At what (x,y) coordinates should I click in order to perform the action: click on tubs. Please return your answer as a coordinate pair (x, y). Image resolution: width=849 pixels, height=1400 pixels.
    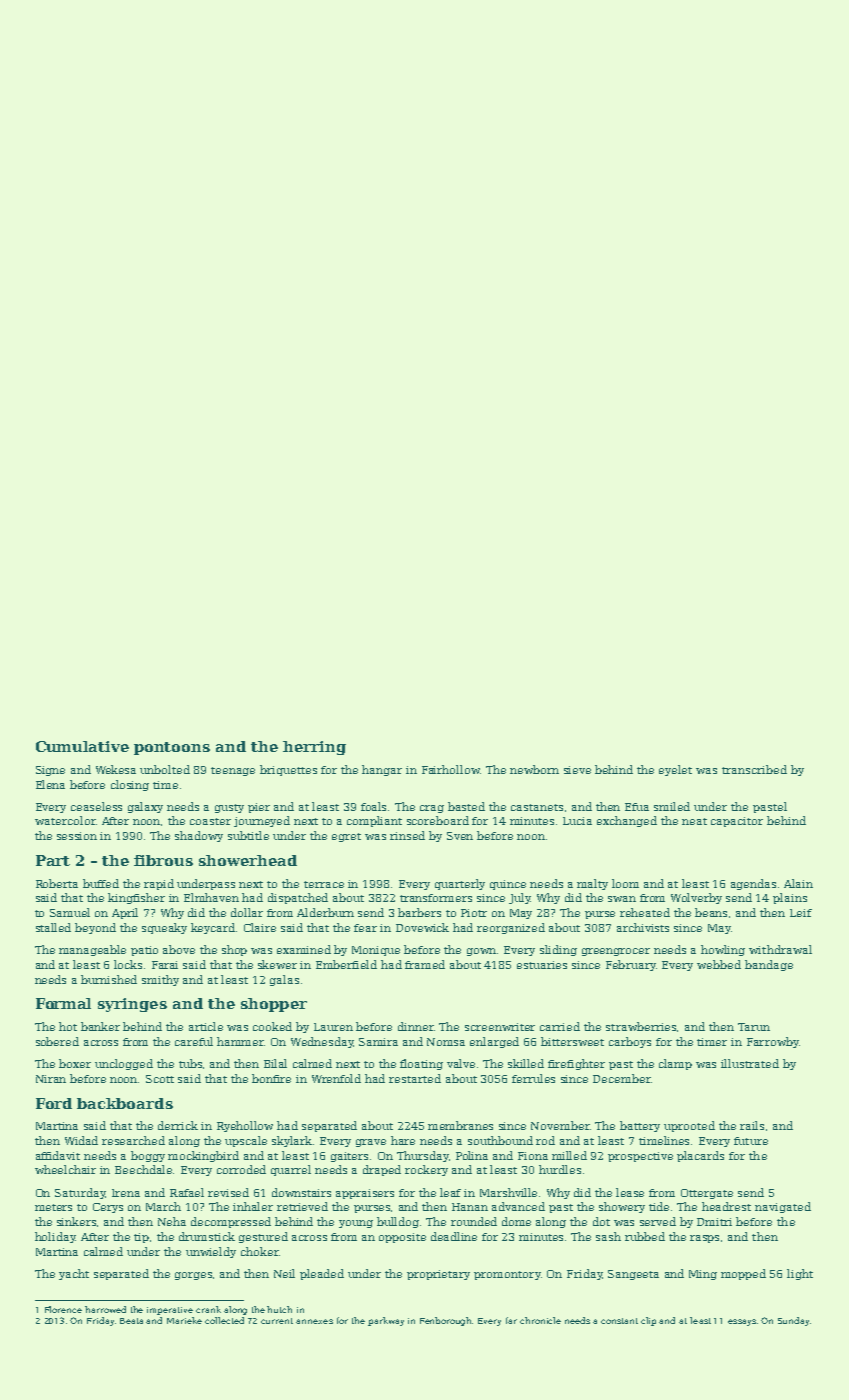
    Looking at the image, I should click on (190, 1063).
